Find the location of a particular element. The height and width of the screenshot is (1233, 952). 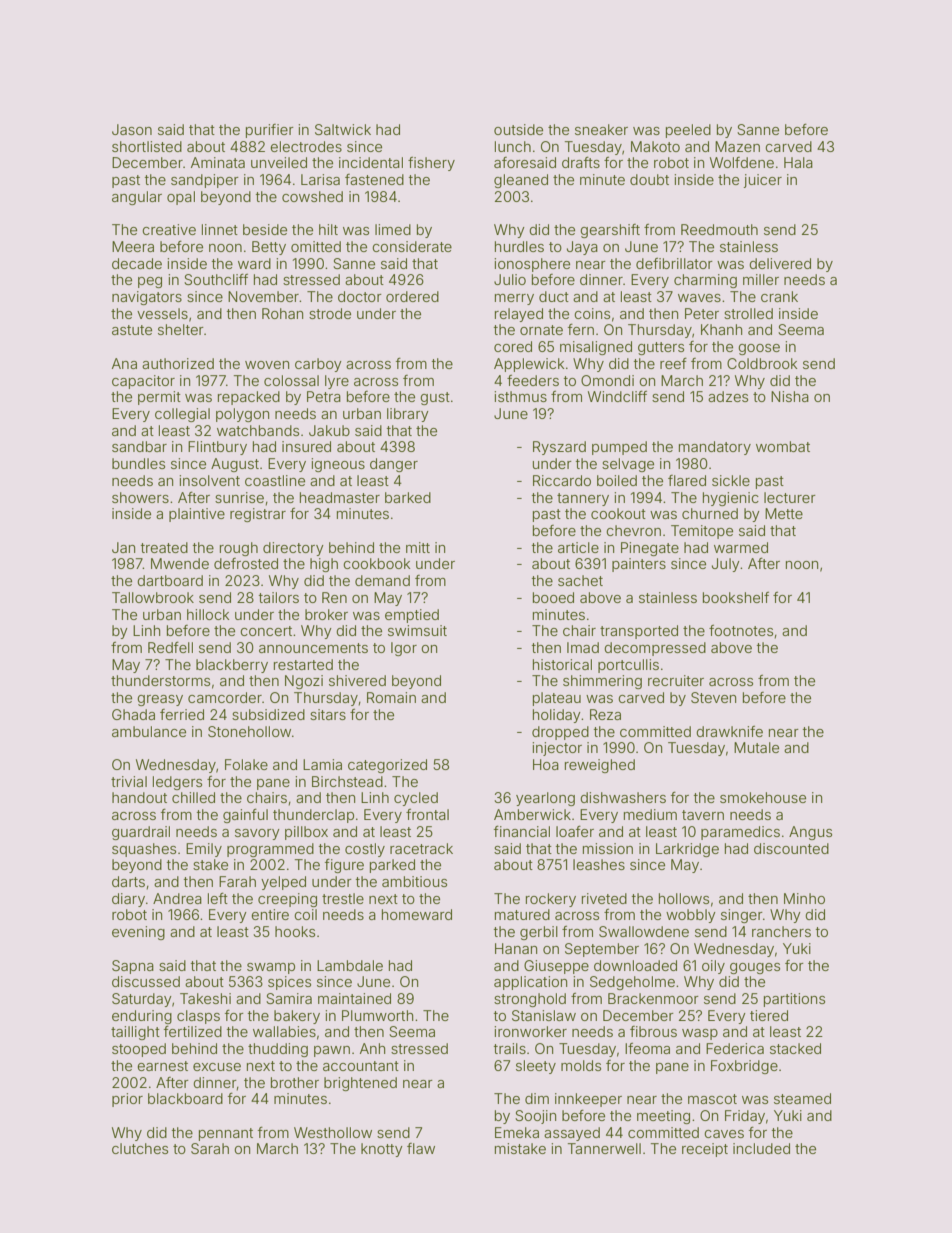

Westhollow is located at coordinates (333, 1132).
